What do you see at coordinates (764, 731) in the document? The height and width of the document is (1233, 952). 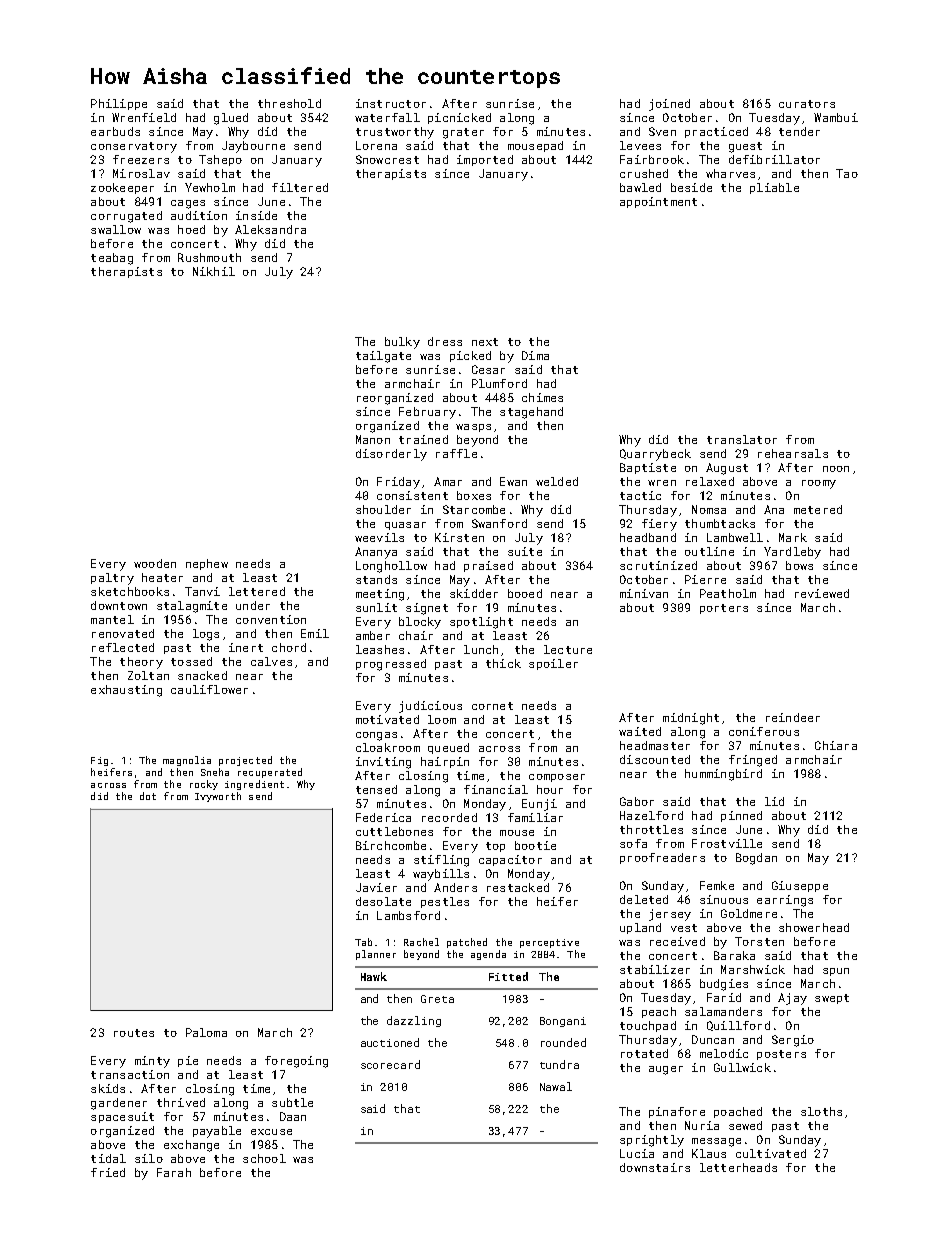 I see `coniferous` at bounding box center [764, 731].
